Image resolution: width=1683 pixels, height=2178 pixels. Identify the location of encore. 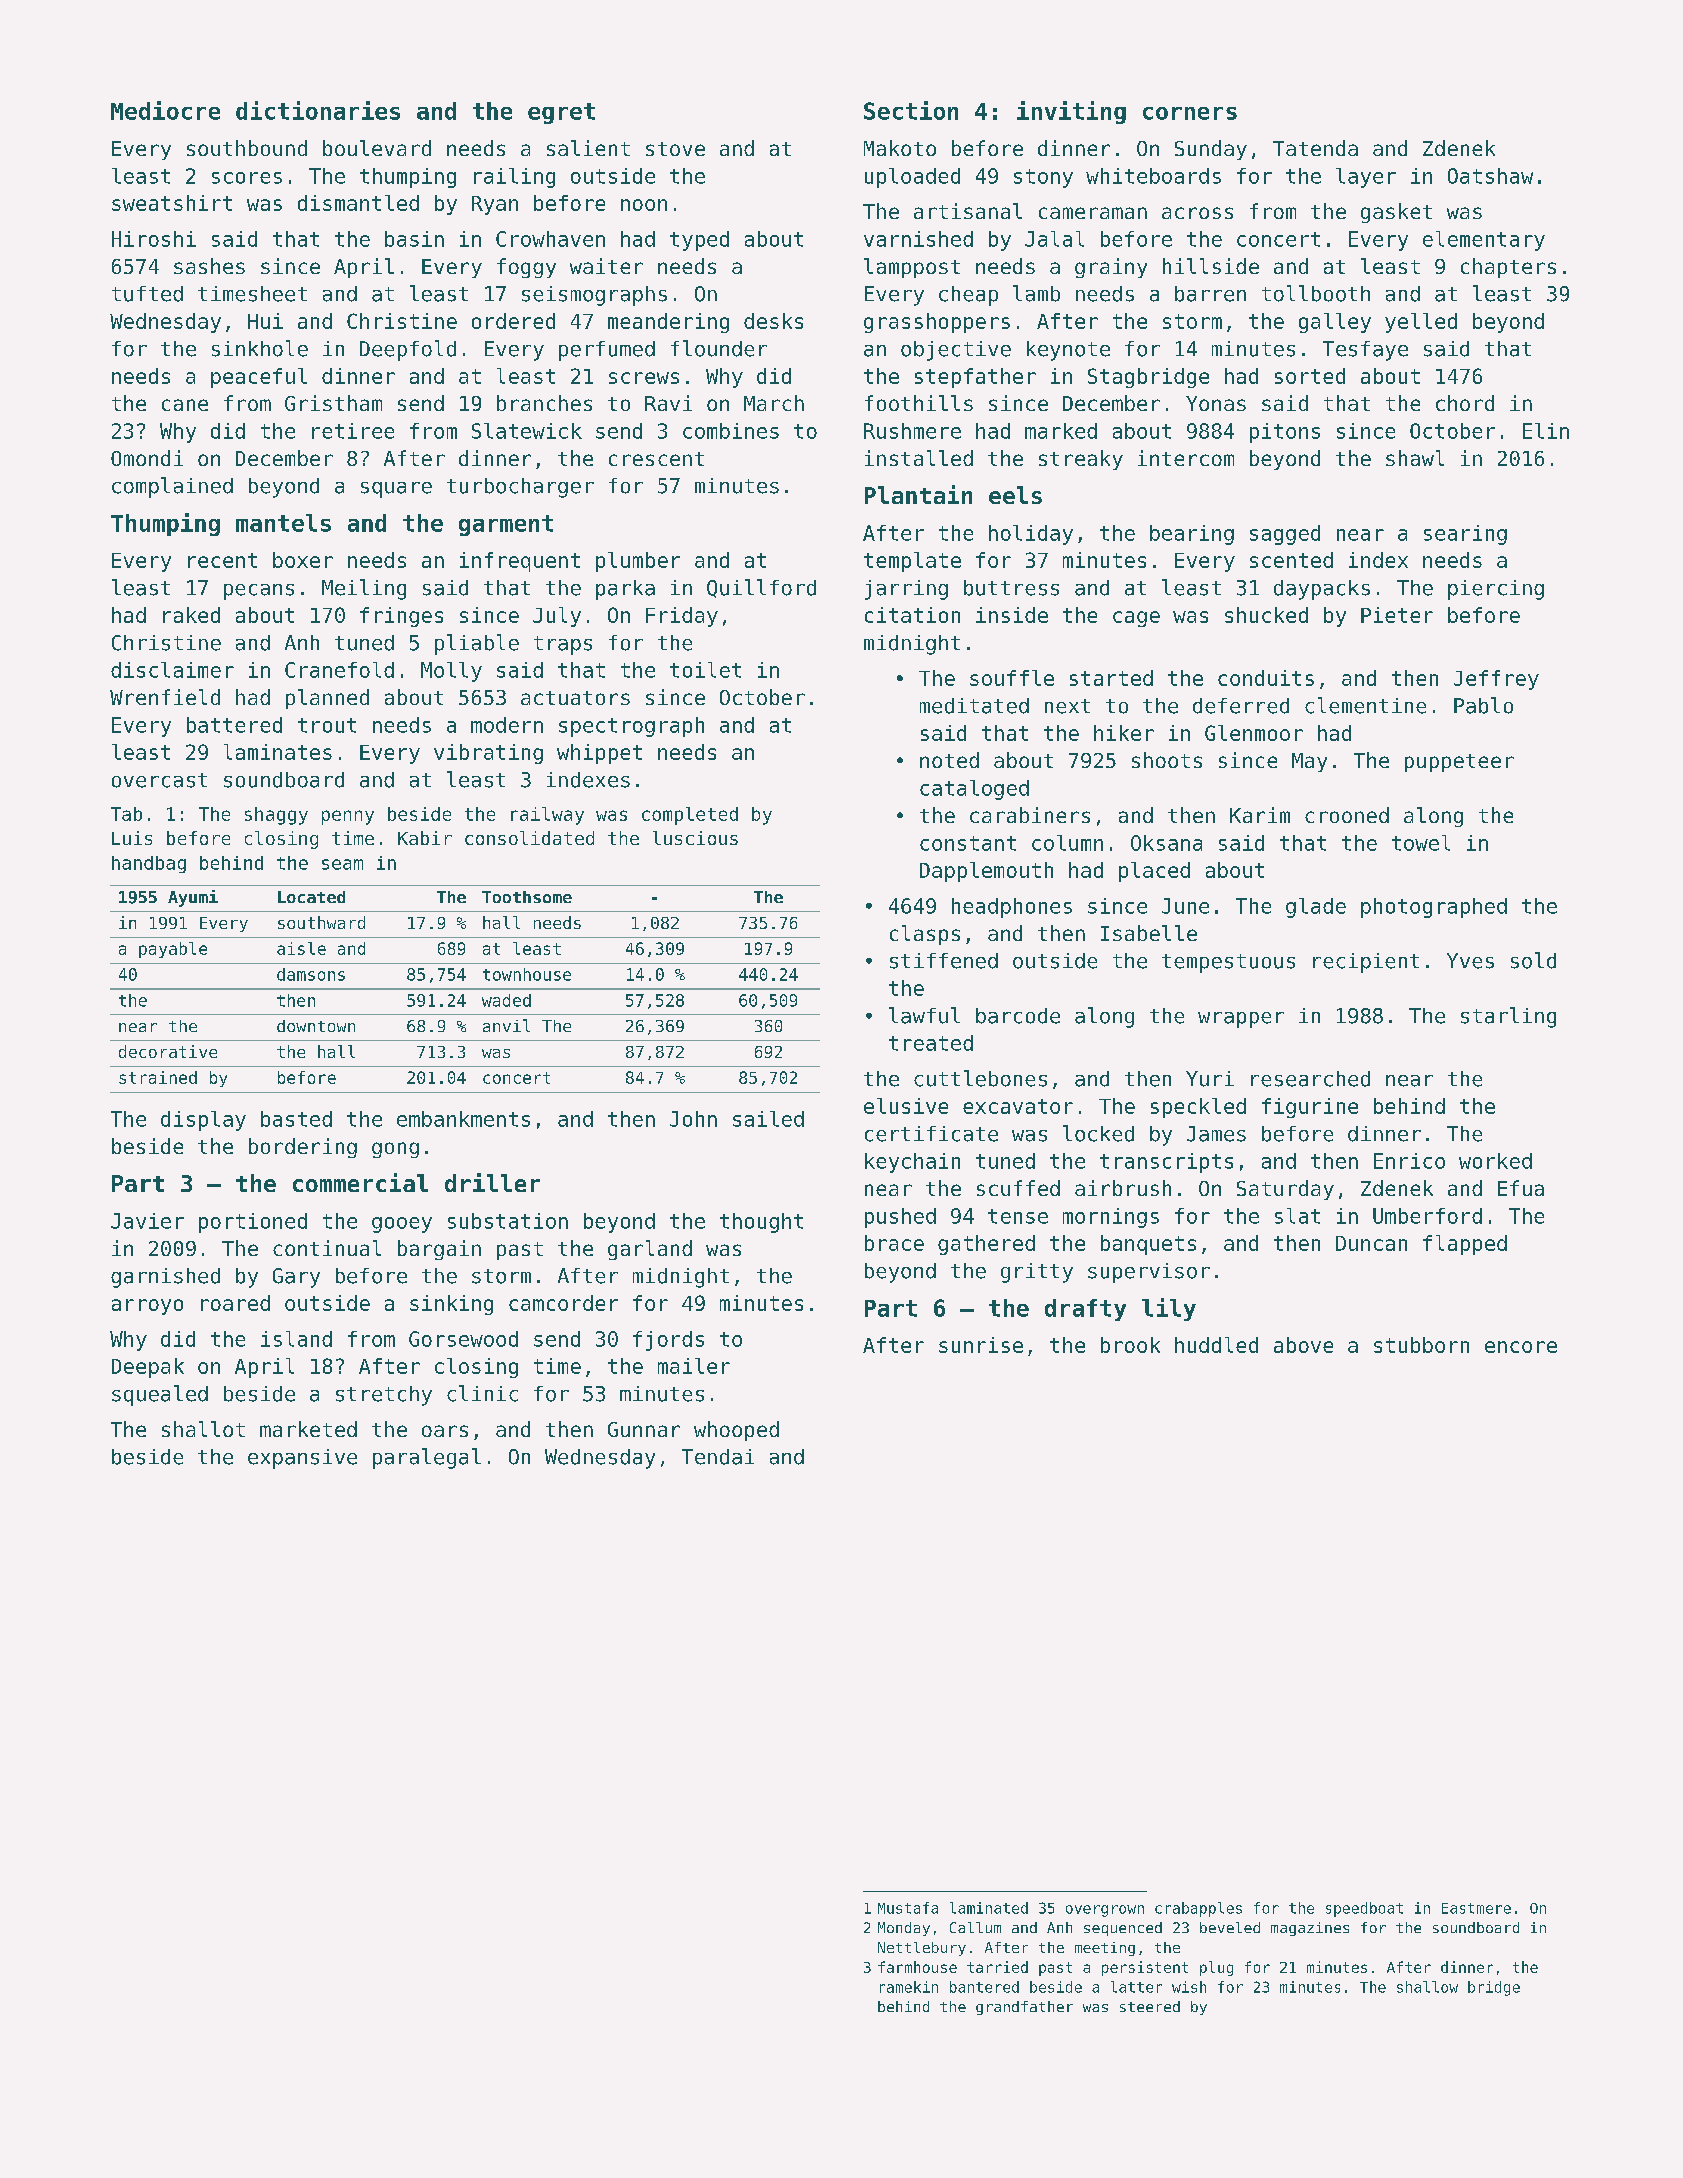
(1521, 1347).
